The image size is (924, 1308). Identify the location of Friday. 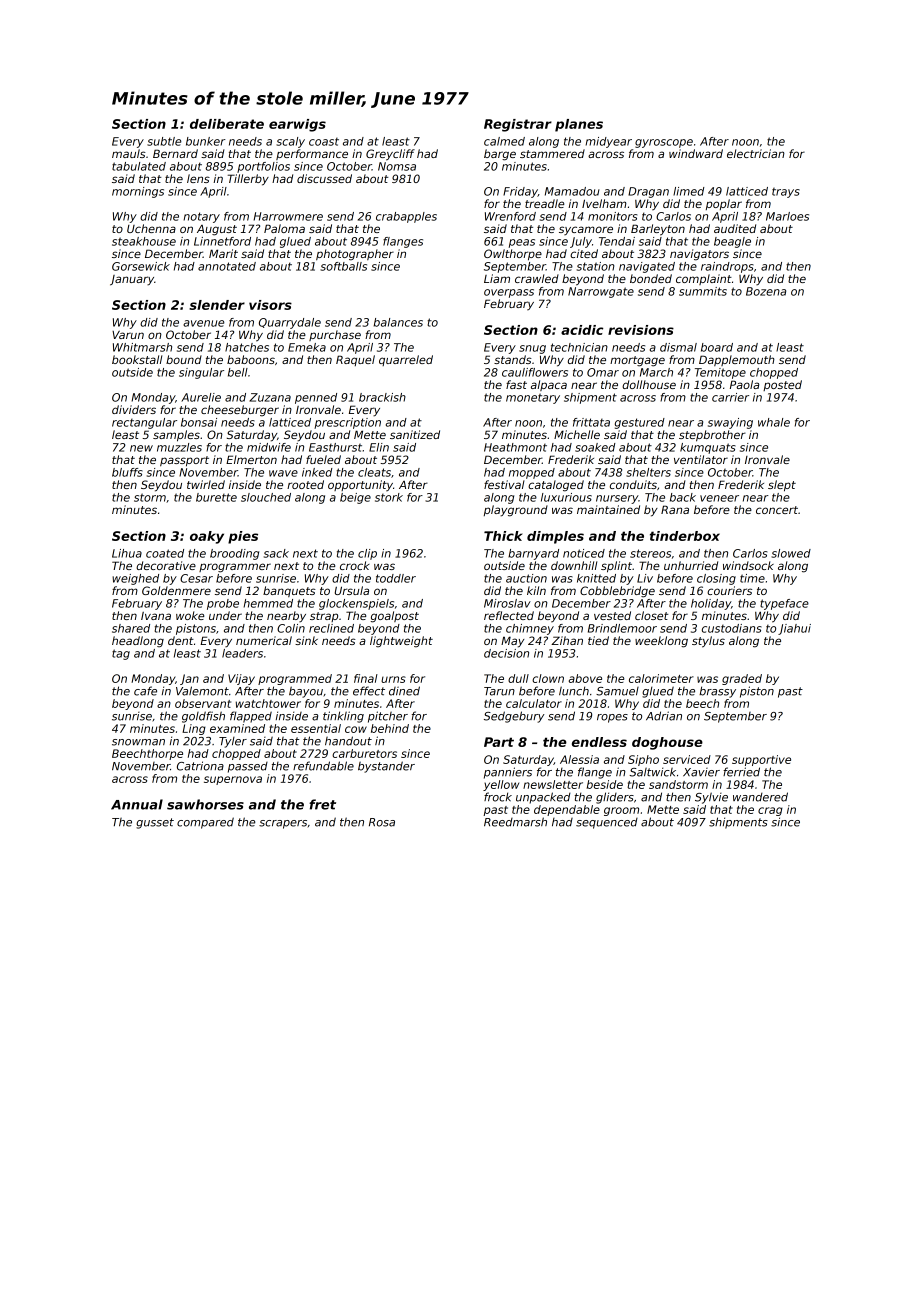
(520, 192).
